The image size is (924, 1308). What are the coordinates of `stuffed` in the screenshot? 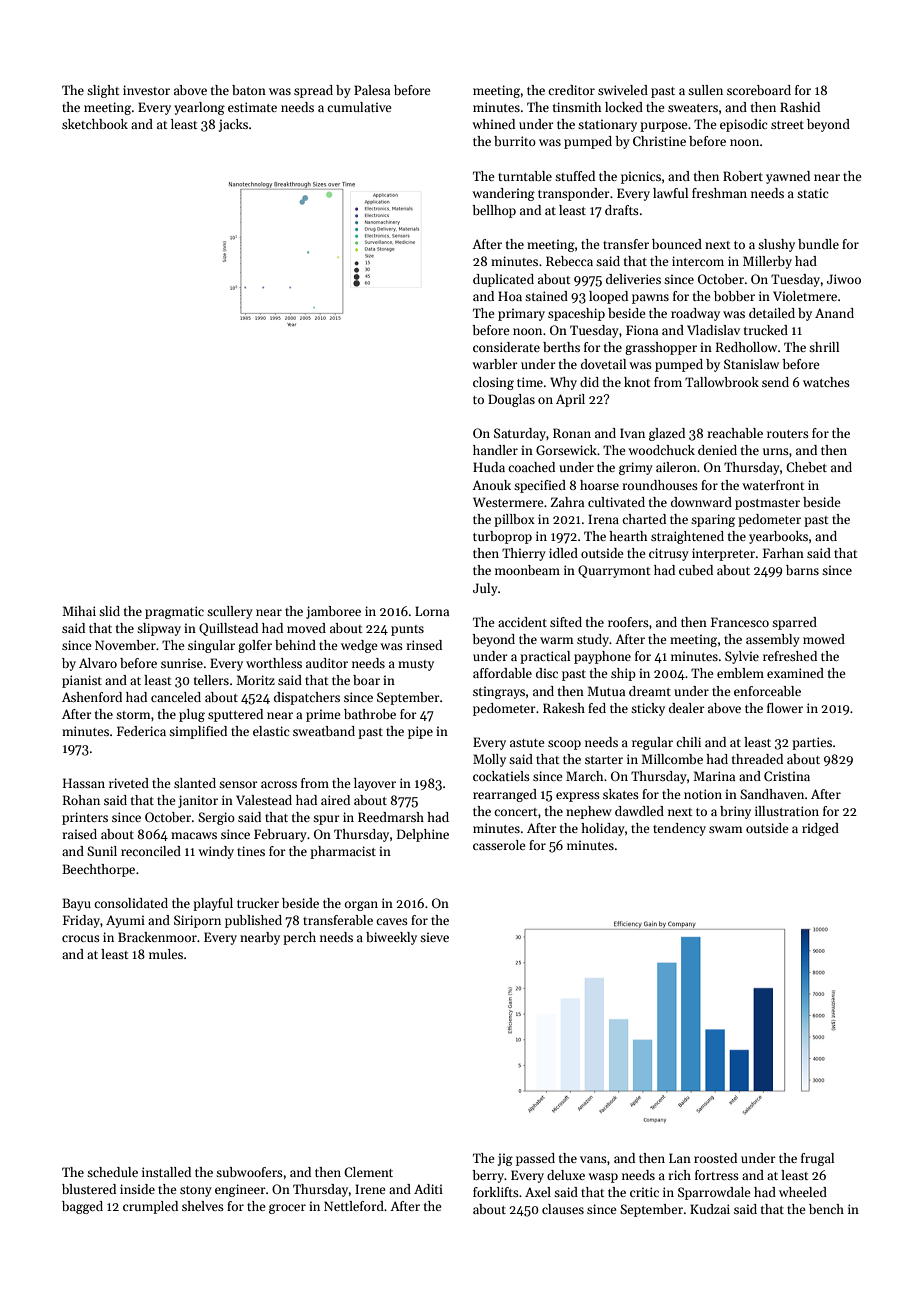 It's located at (575, 176).
